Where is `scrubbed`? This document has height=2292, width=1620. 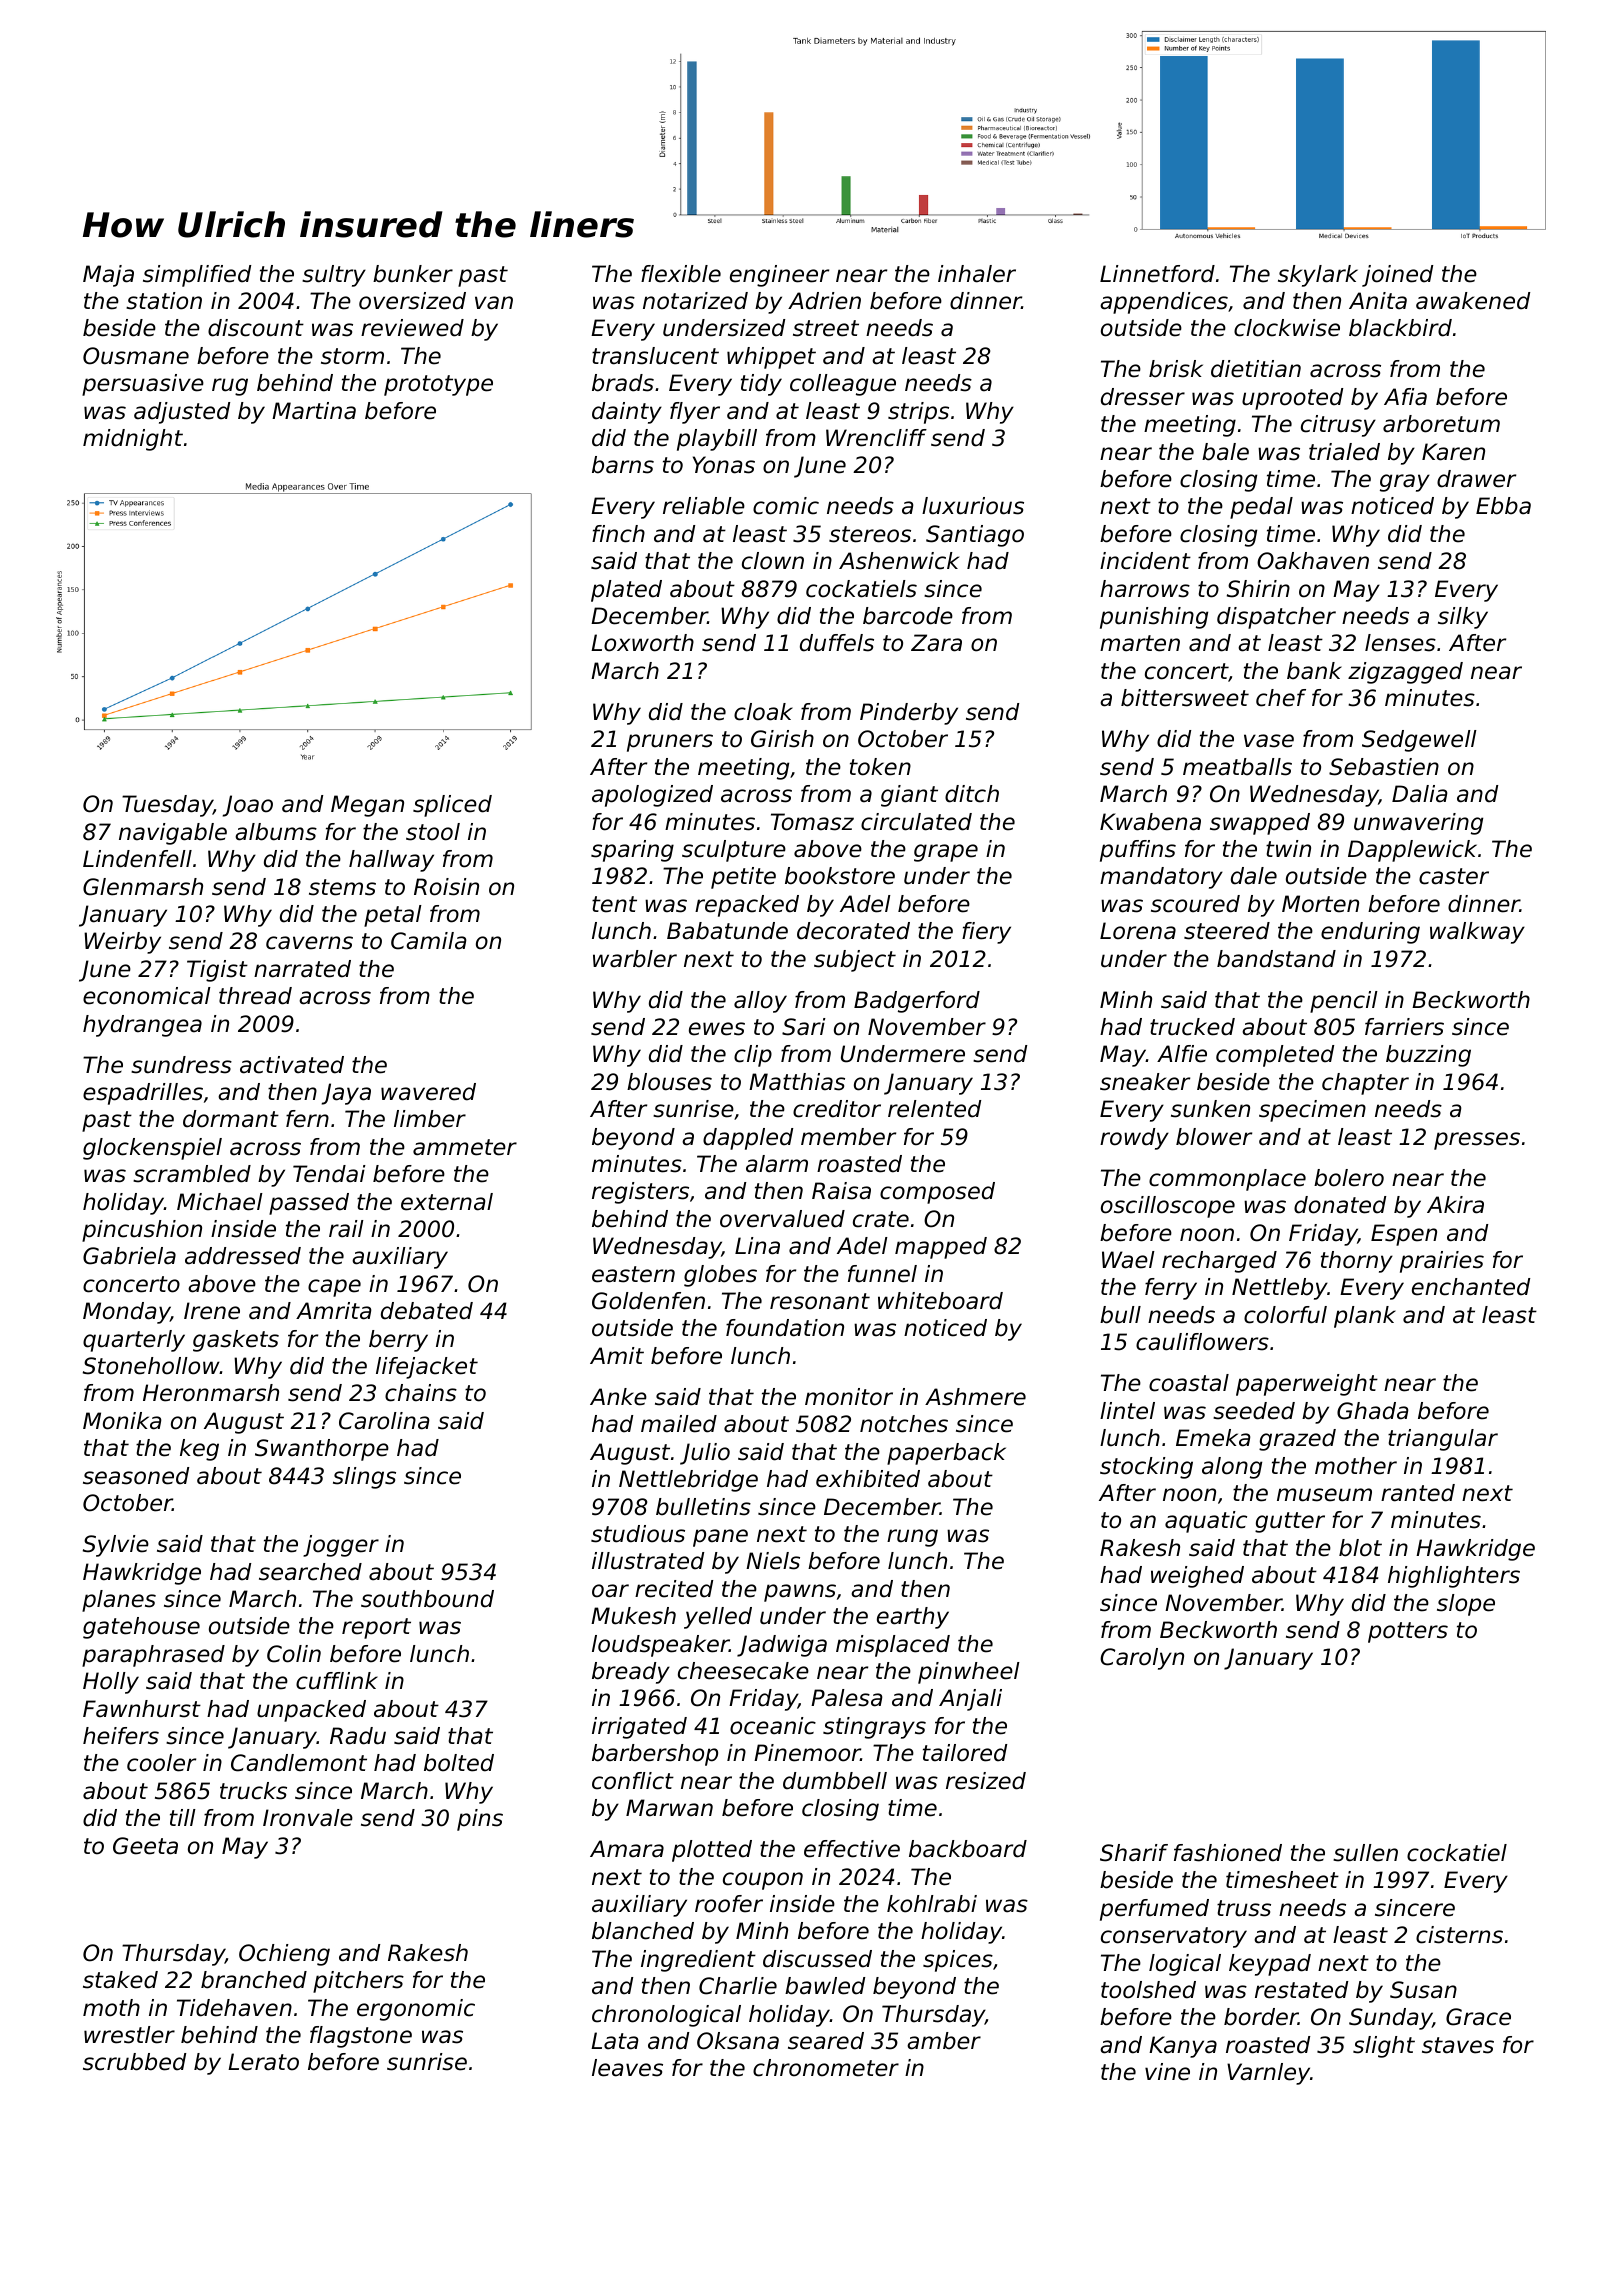
scrubbed is located at coordinates (134, 2062).
